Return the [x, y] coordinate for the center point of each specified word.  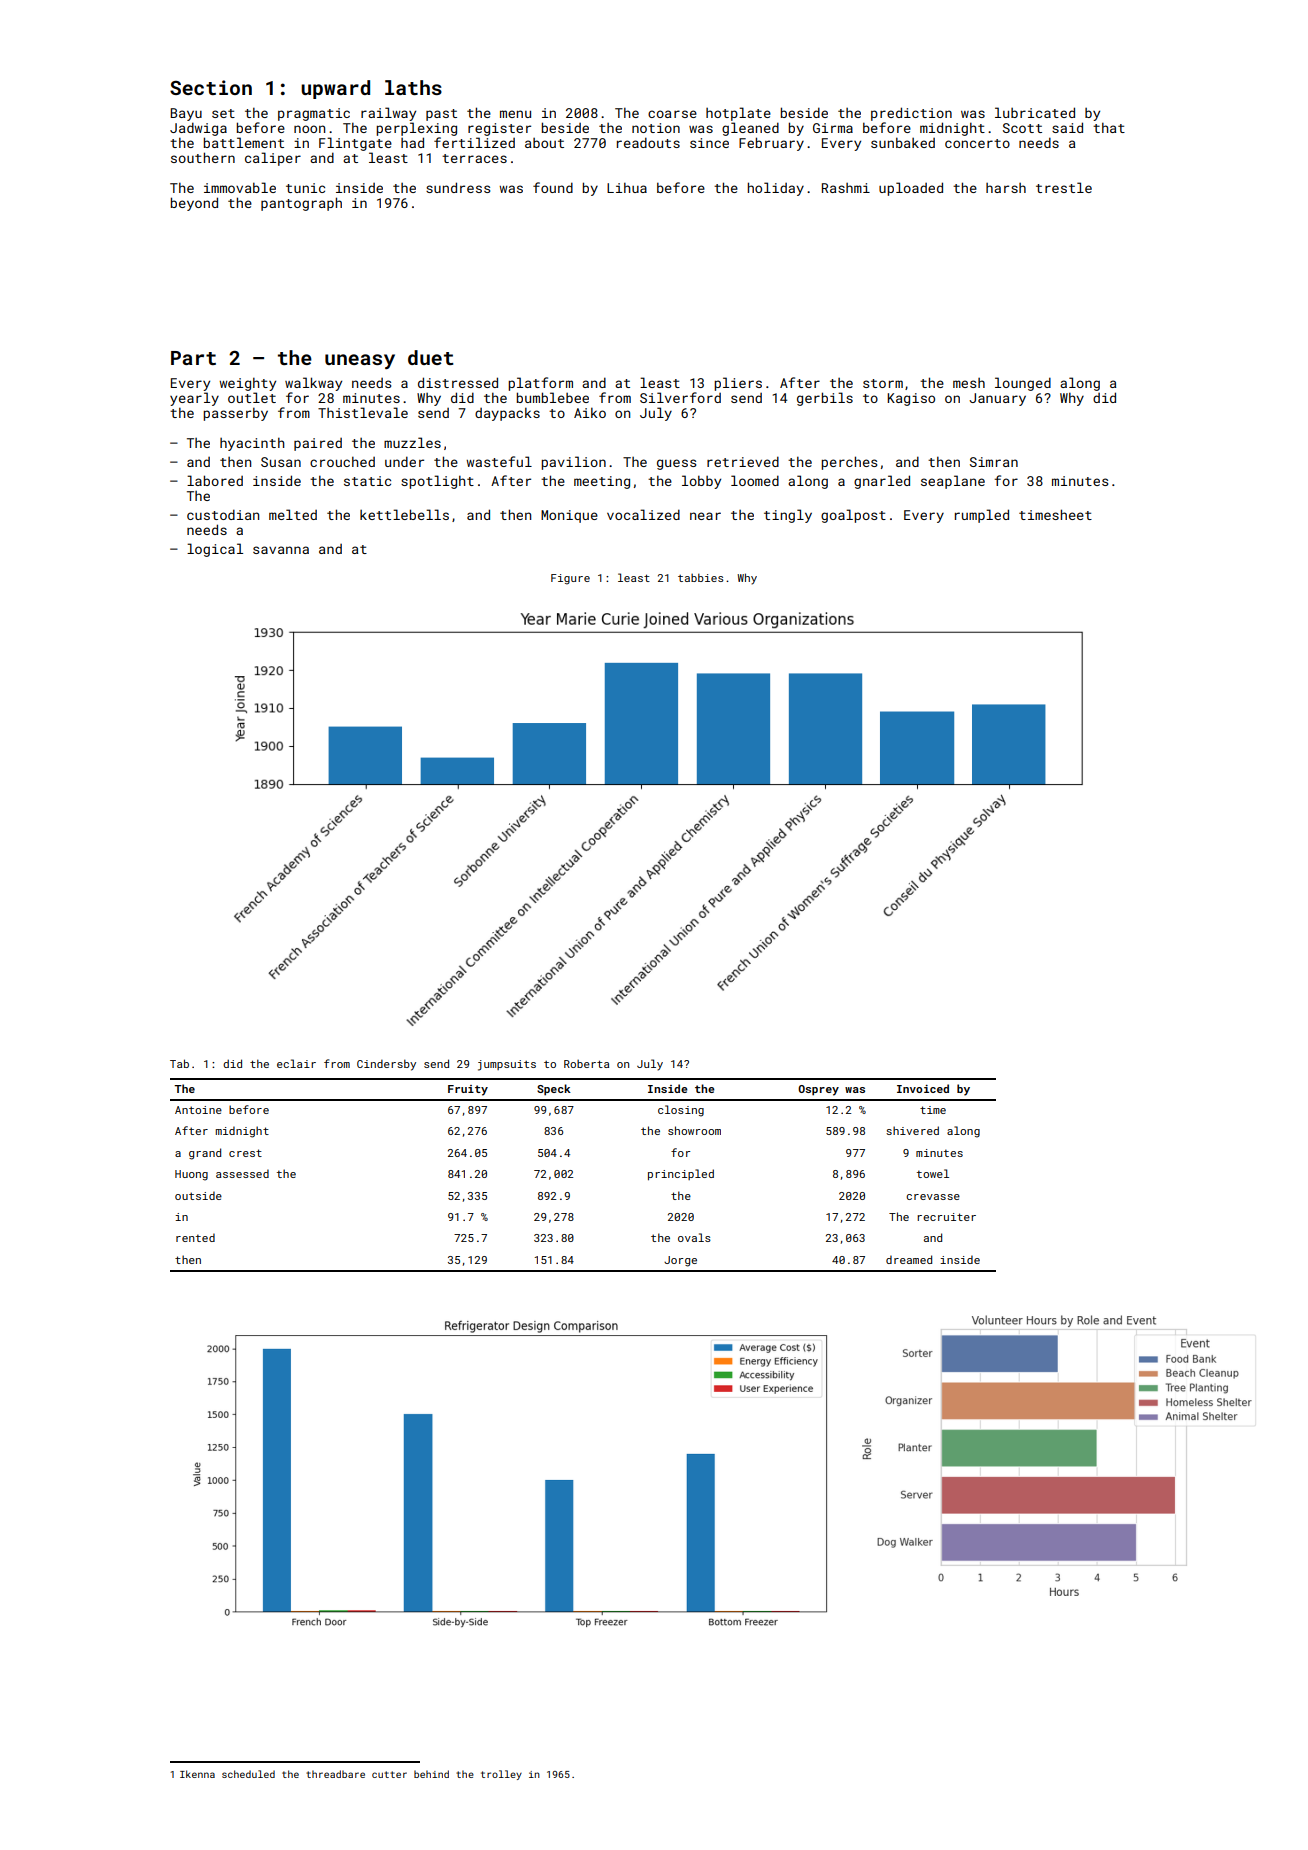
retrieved [743, 461]
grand [205, 1154]
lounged [1023, 384]
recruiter [946, 1217]
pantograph [301, 204]
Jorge [680, 1261]
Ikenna [197, 1774]
